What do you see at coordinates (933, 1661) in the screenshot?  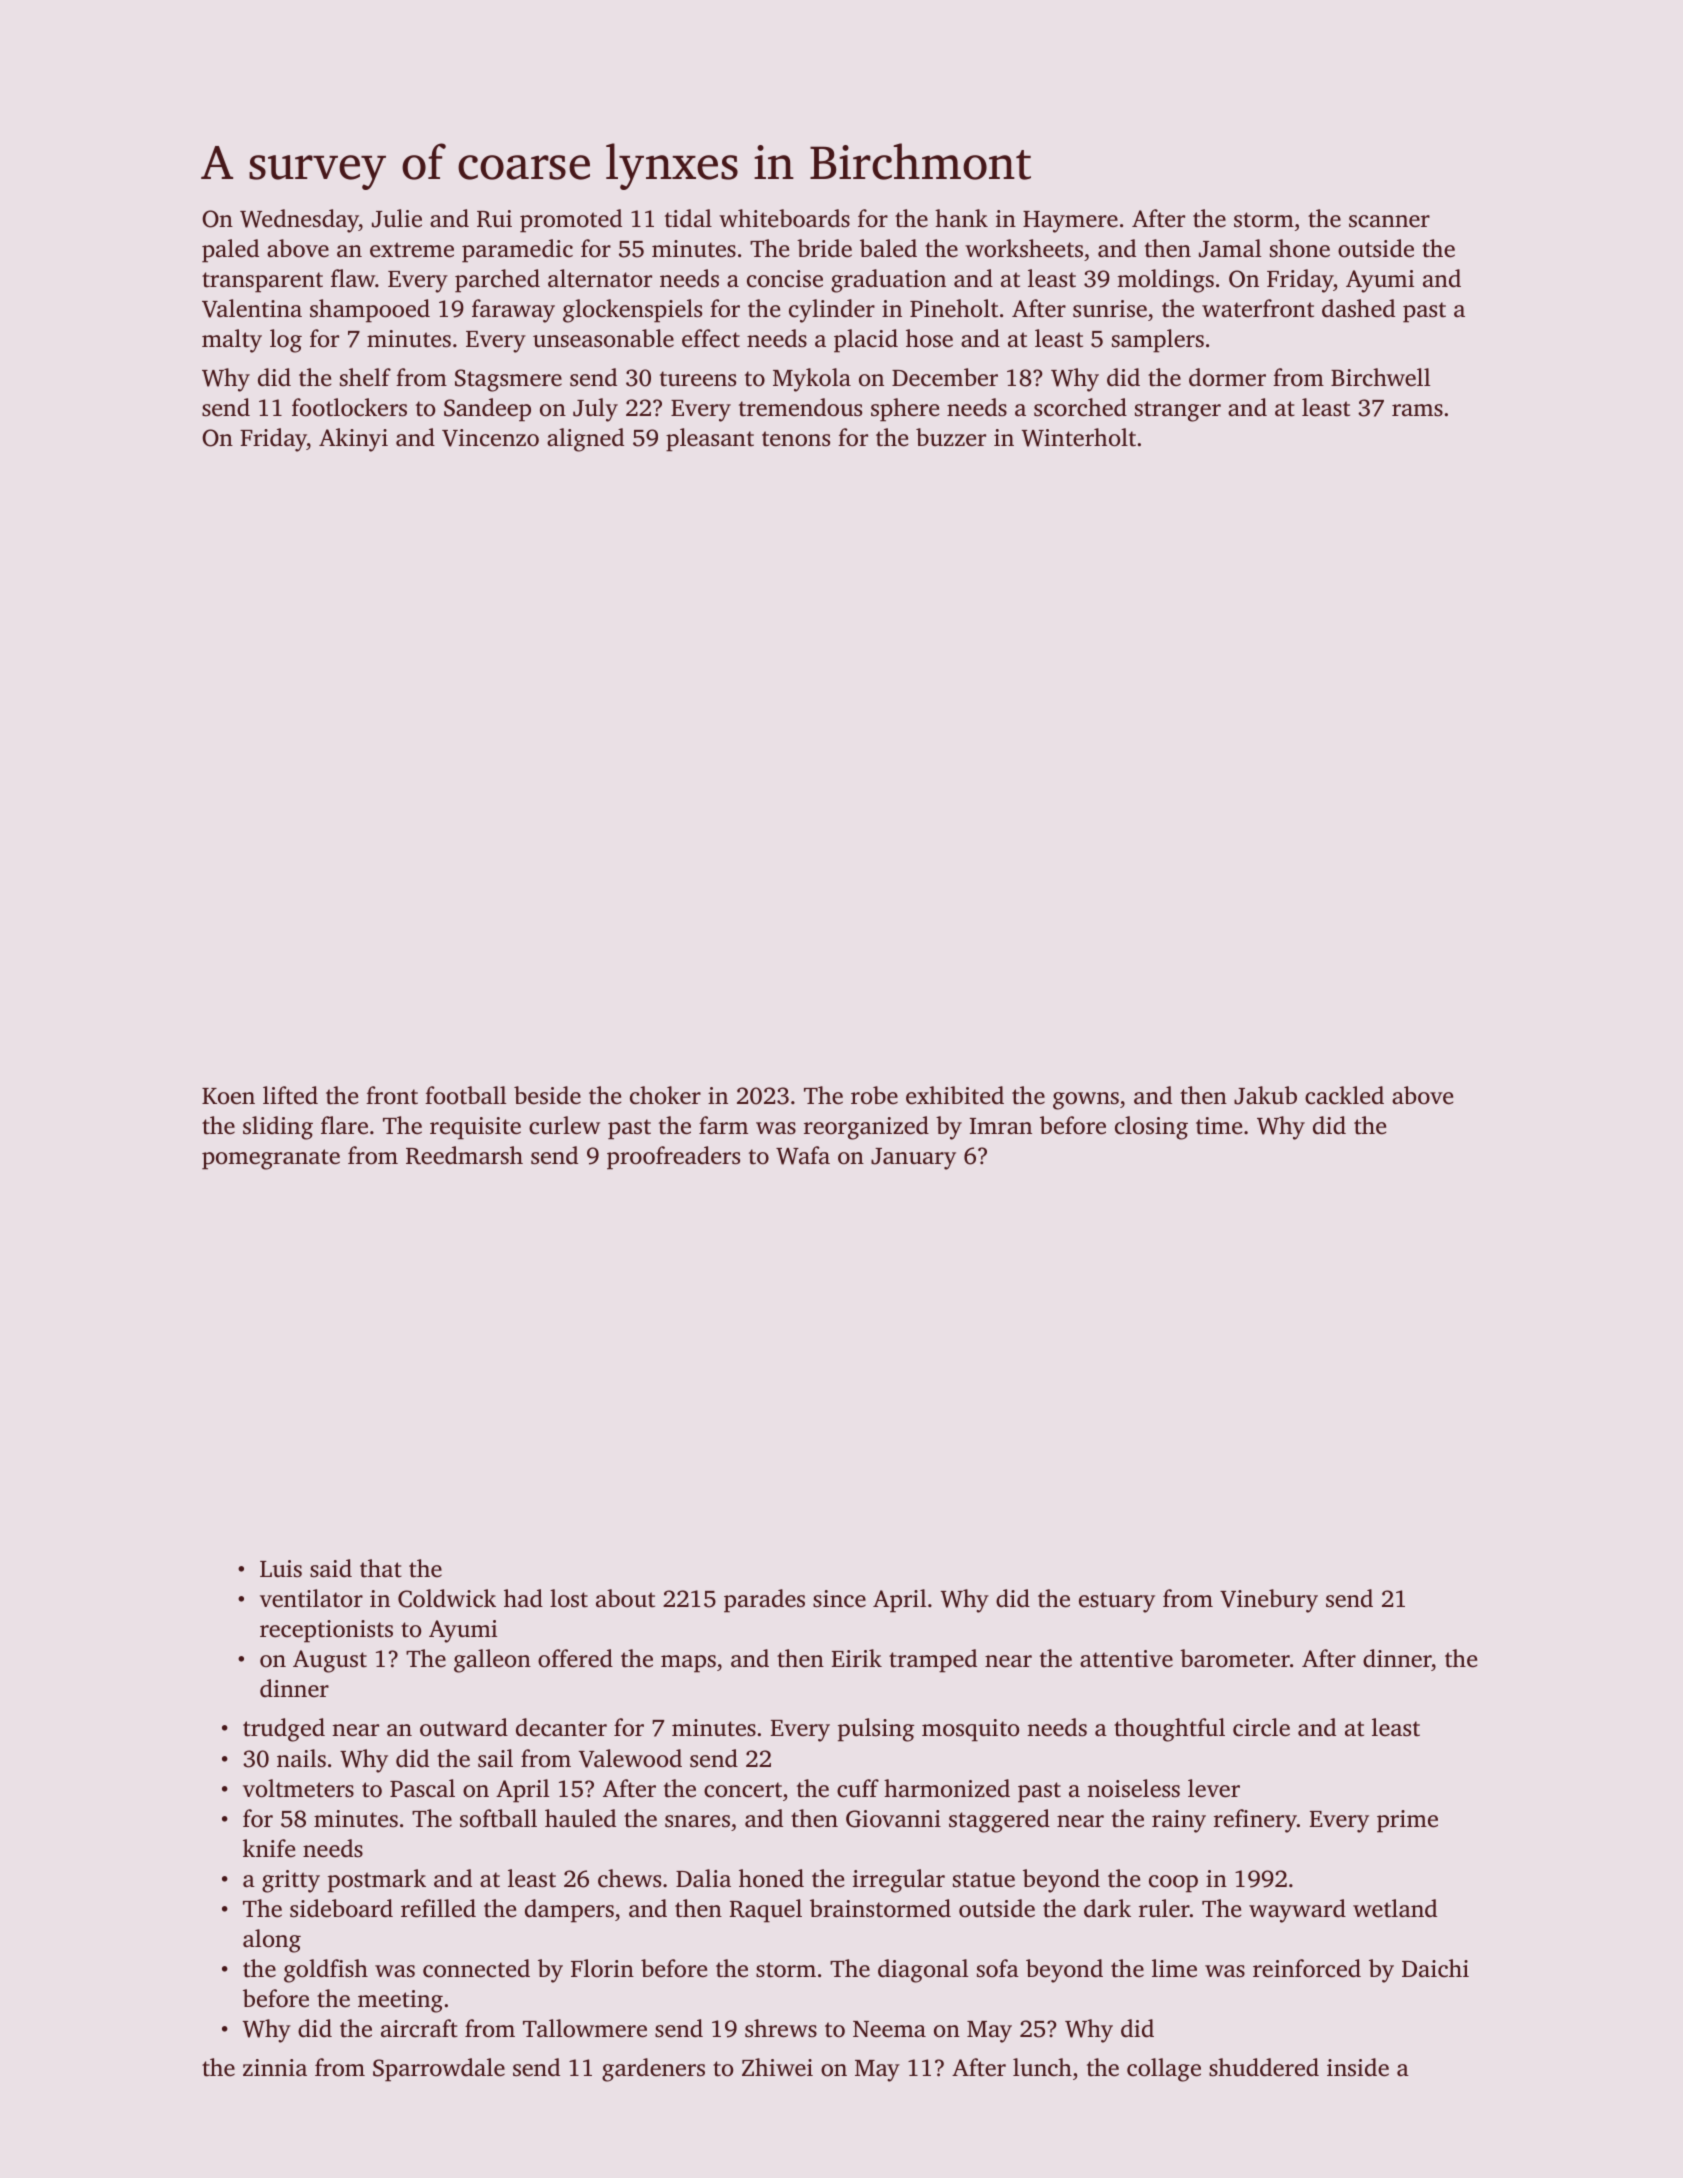 I see `tramped` at bounding box center [933, 1661].
